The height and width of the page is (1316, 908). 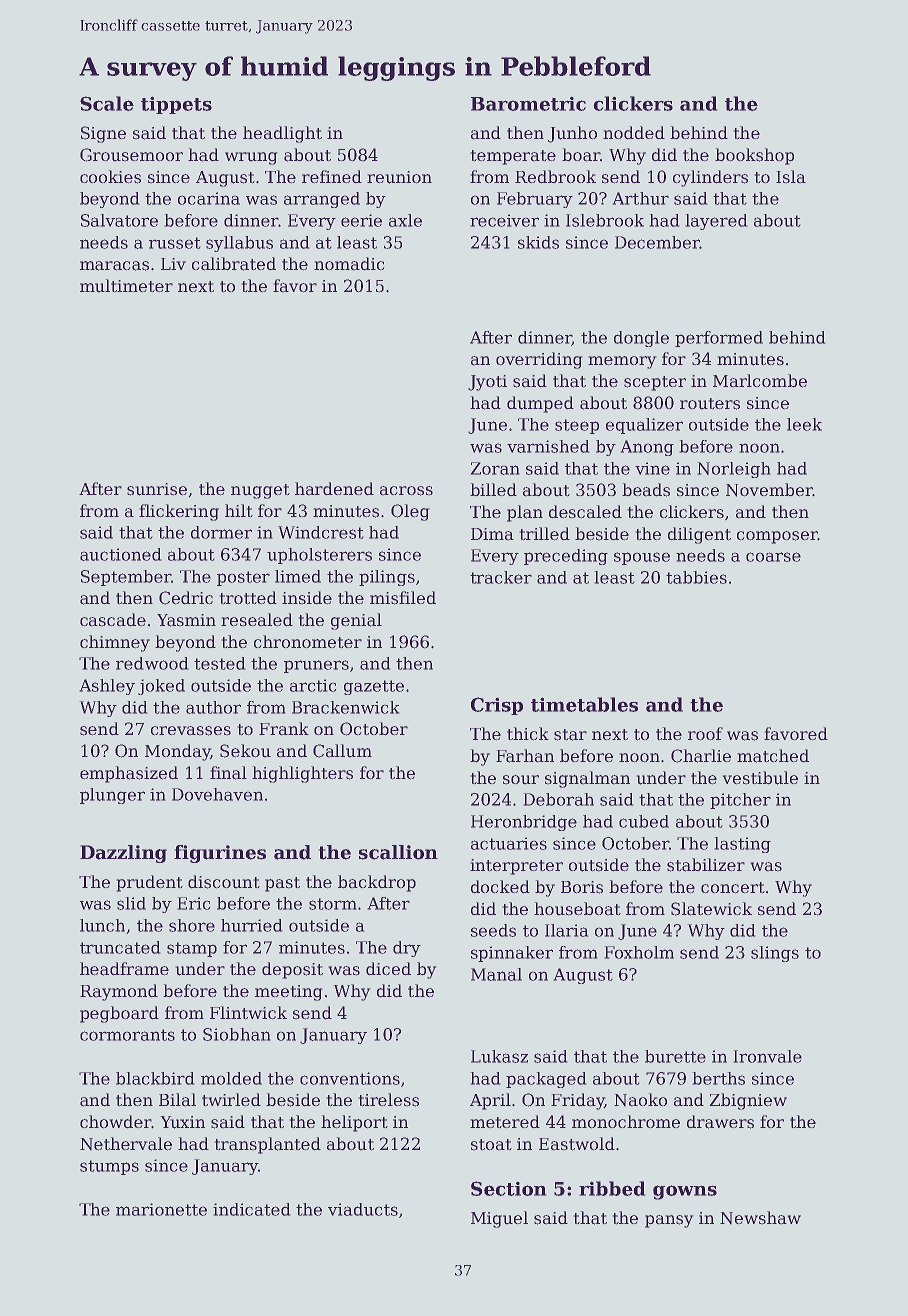 I want to click on tracker, so click(x=501, y=577).
